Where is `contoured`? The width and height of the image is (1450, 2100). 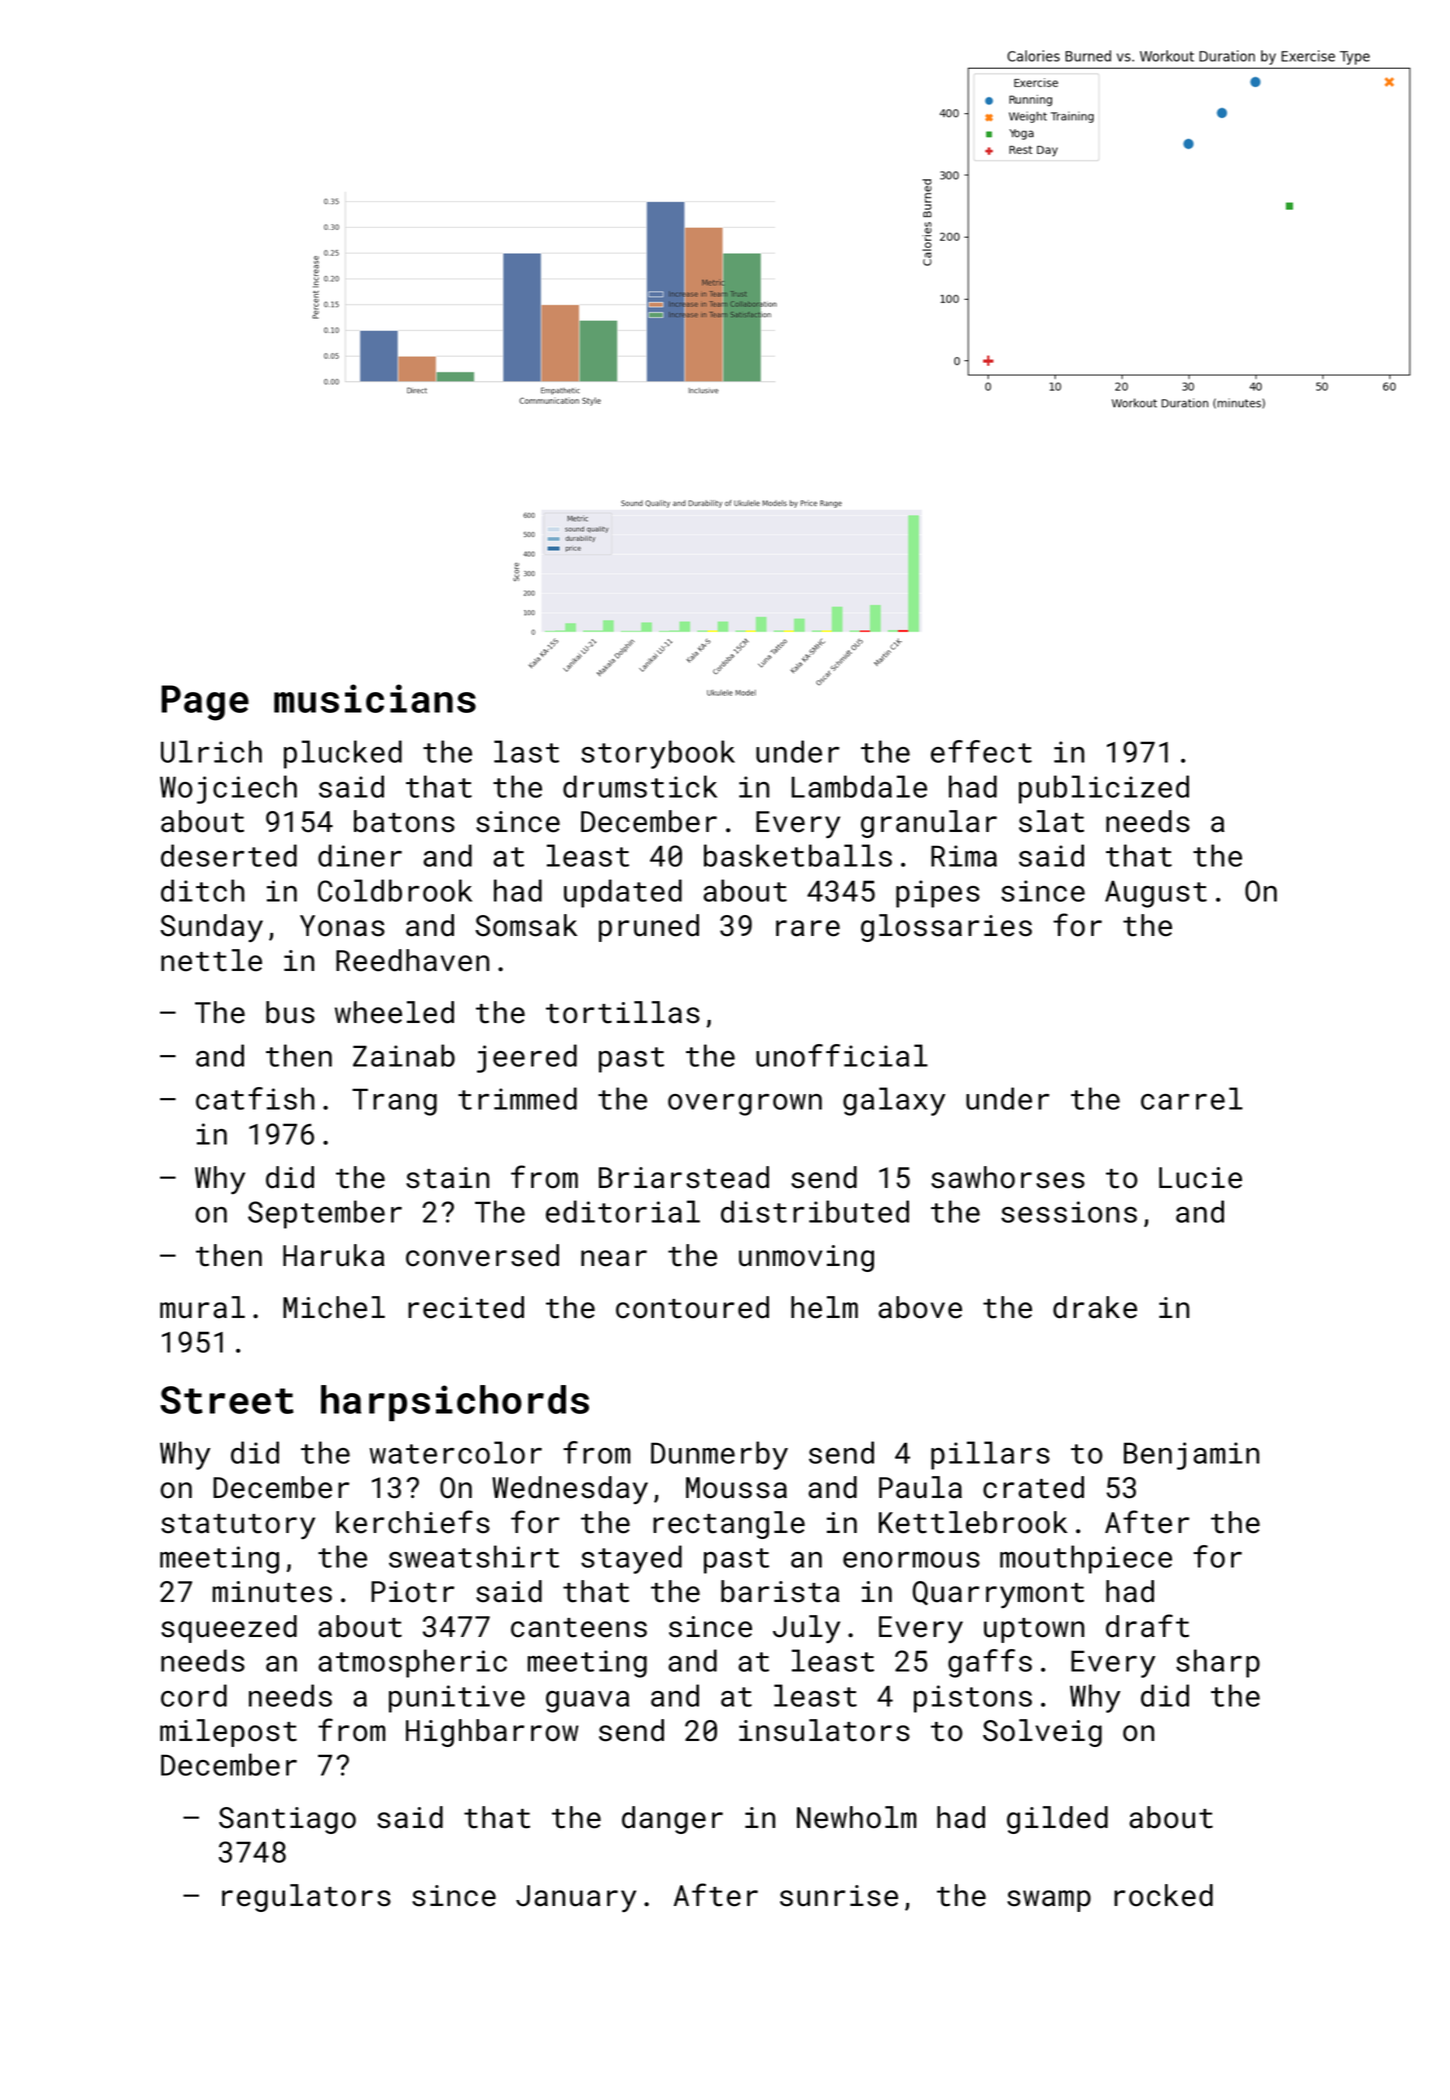 contoured is located at coordinates (692, 1307).
